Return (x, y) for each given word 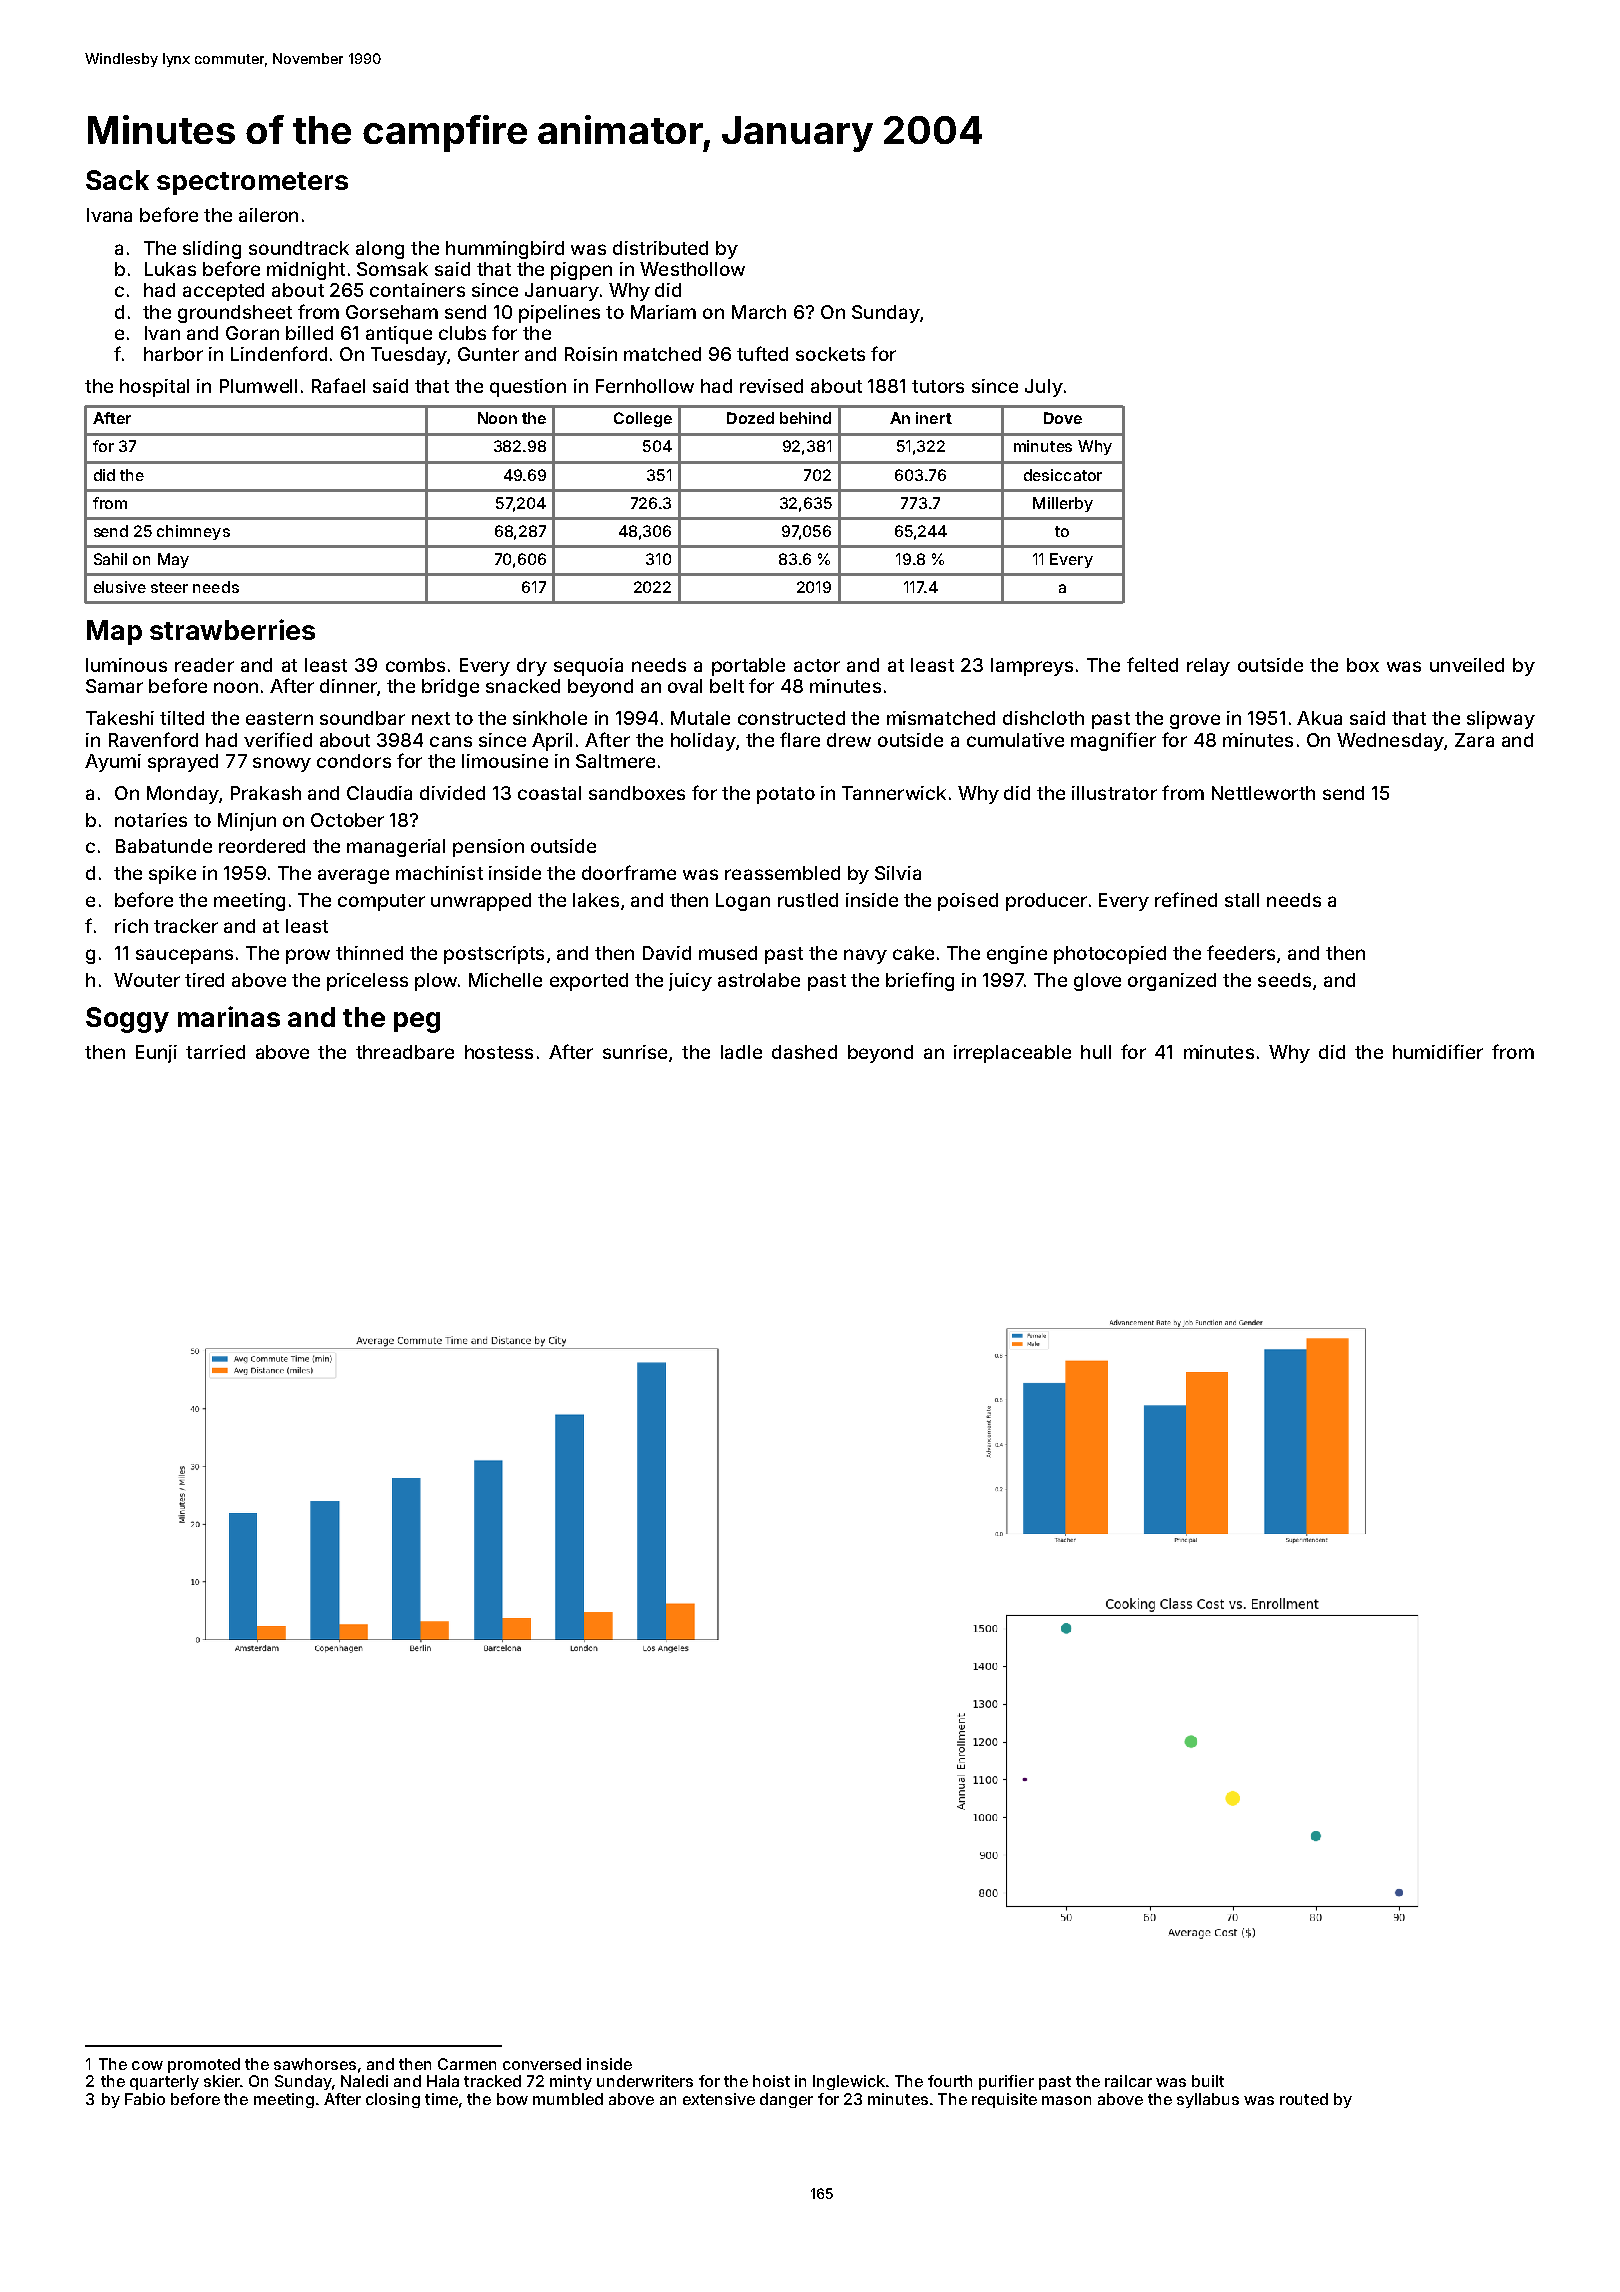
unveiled (1467, 665)
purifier (1006, 2082)
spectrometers (252, 183)
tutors (938, 386)
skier (222, 2081)
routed (1304, 2099)
